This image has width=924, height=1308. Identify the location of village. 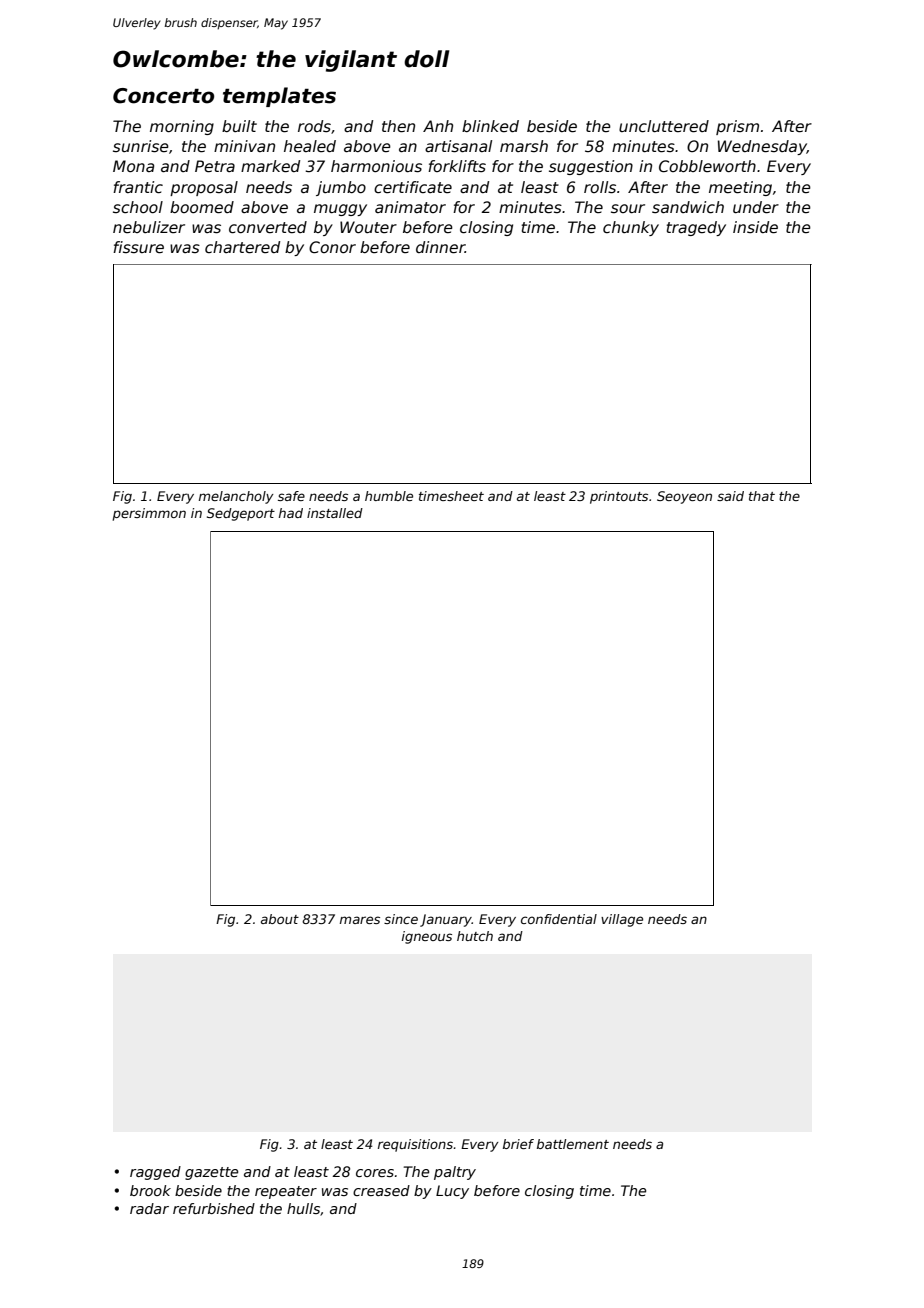
(622, 920).
